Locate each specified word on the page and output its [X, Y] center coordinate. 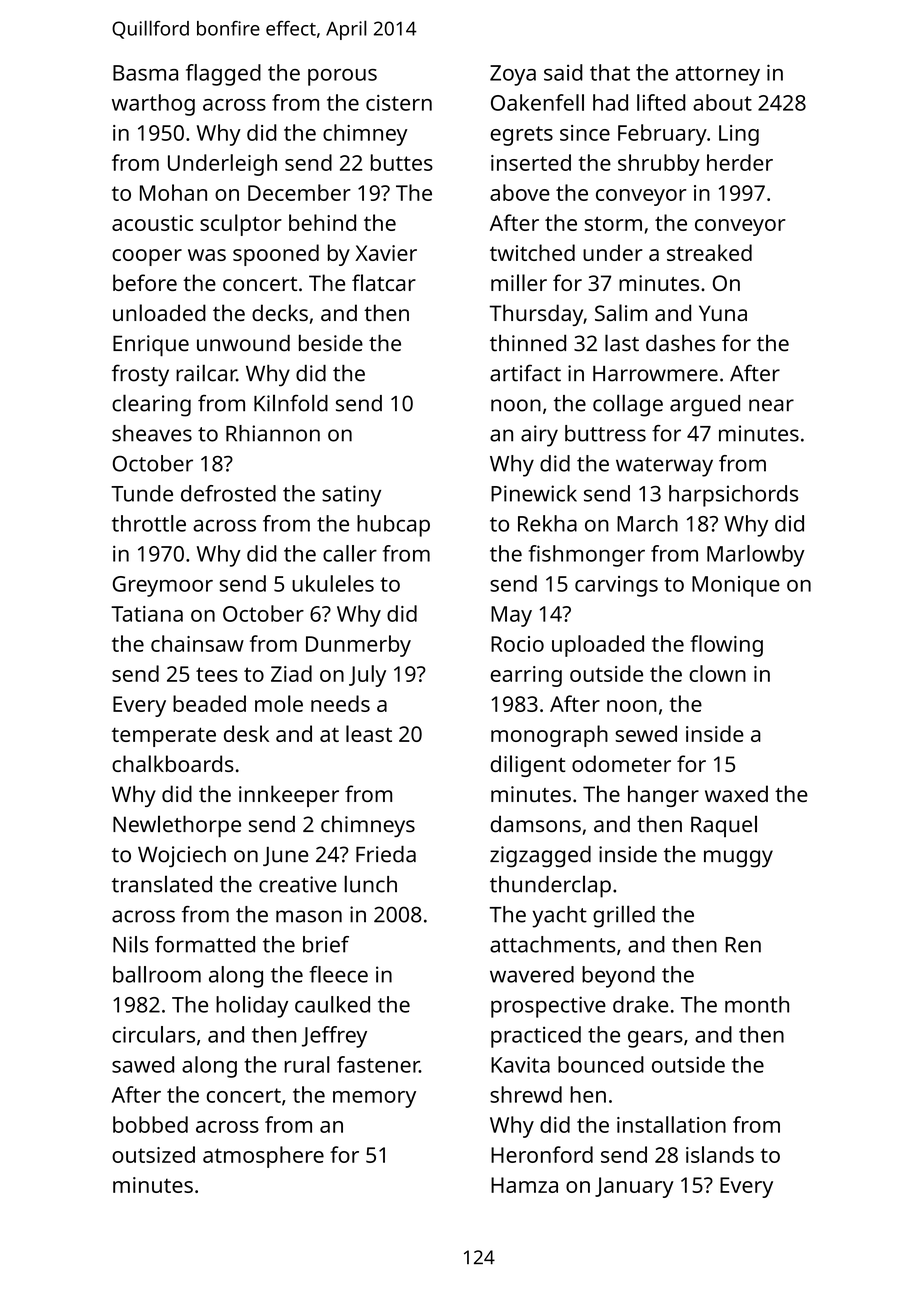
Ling [739, 135]
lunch [370, 884]
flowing [726, 646]
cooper [147, 257]
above [520, 192]
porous [342, 77]
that [610, 72]
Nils [130, 944]
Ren [743, 945]
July [367, 676]
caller [350, 553]
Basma [145, 73]
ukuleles [333, 583]
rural [307, 1064]
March [647, 523]
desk [246, 733]
